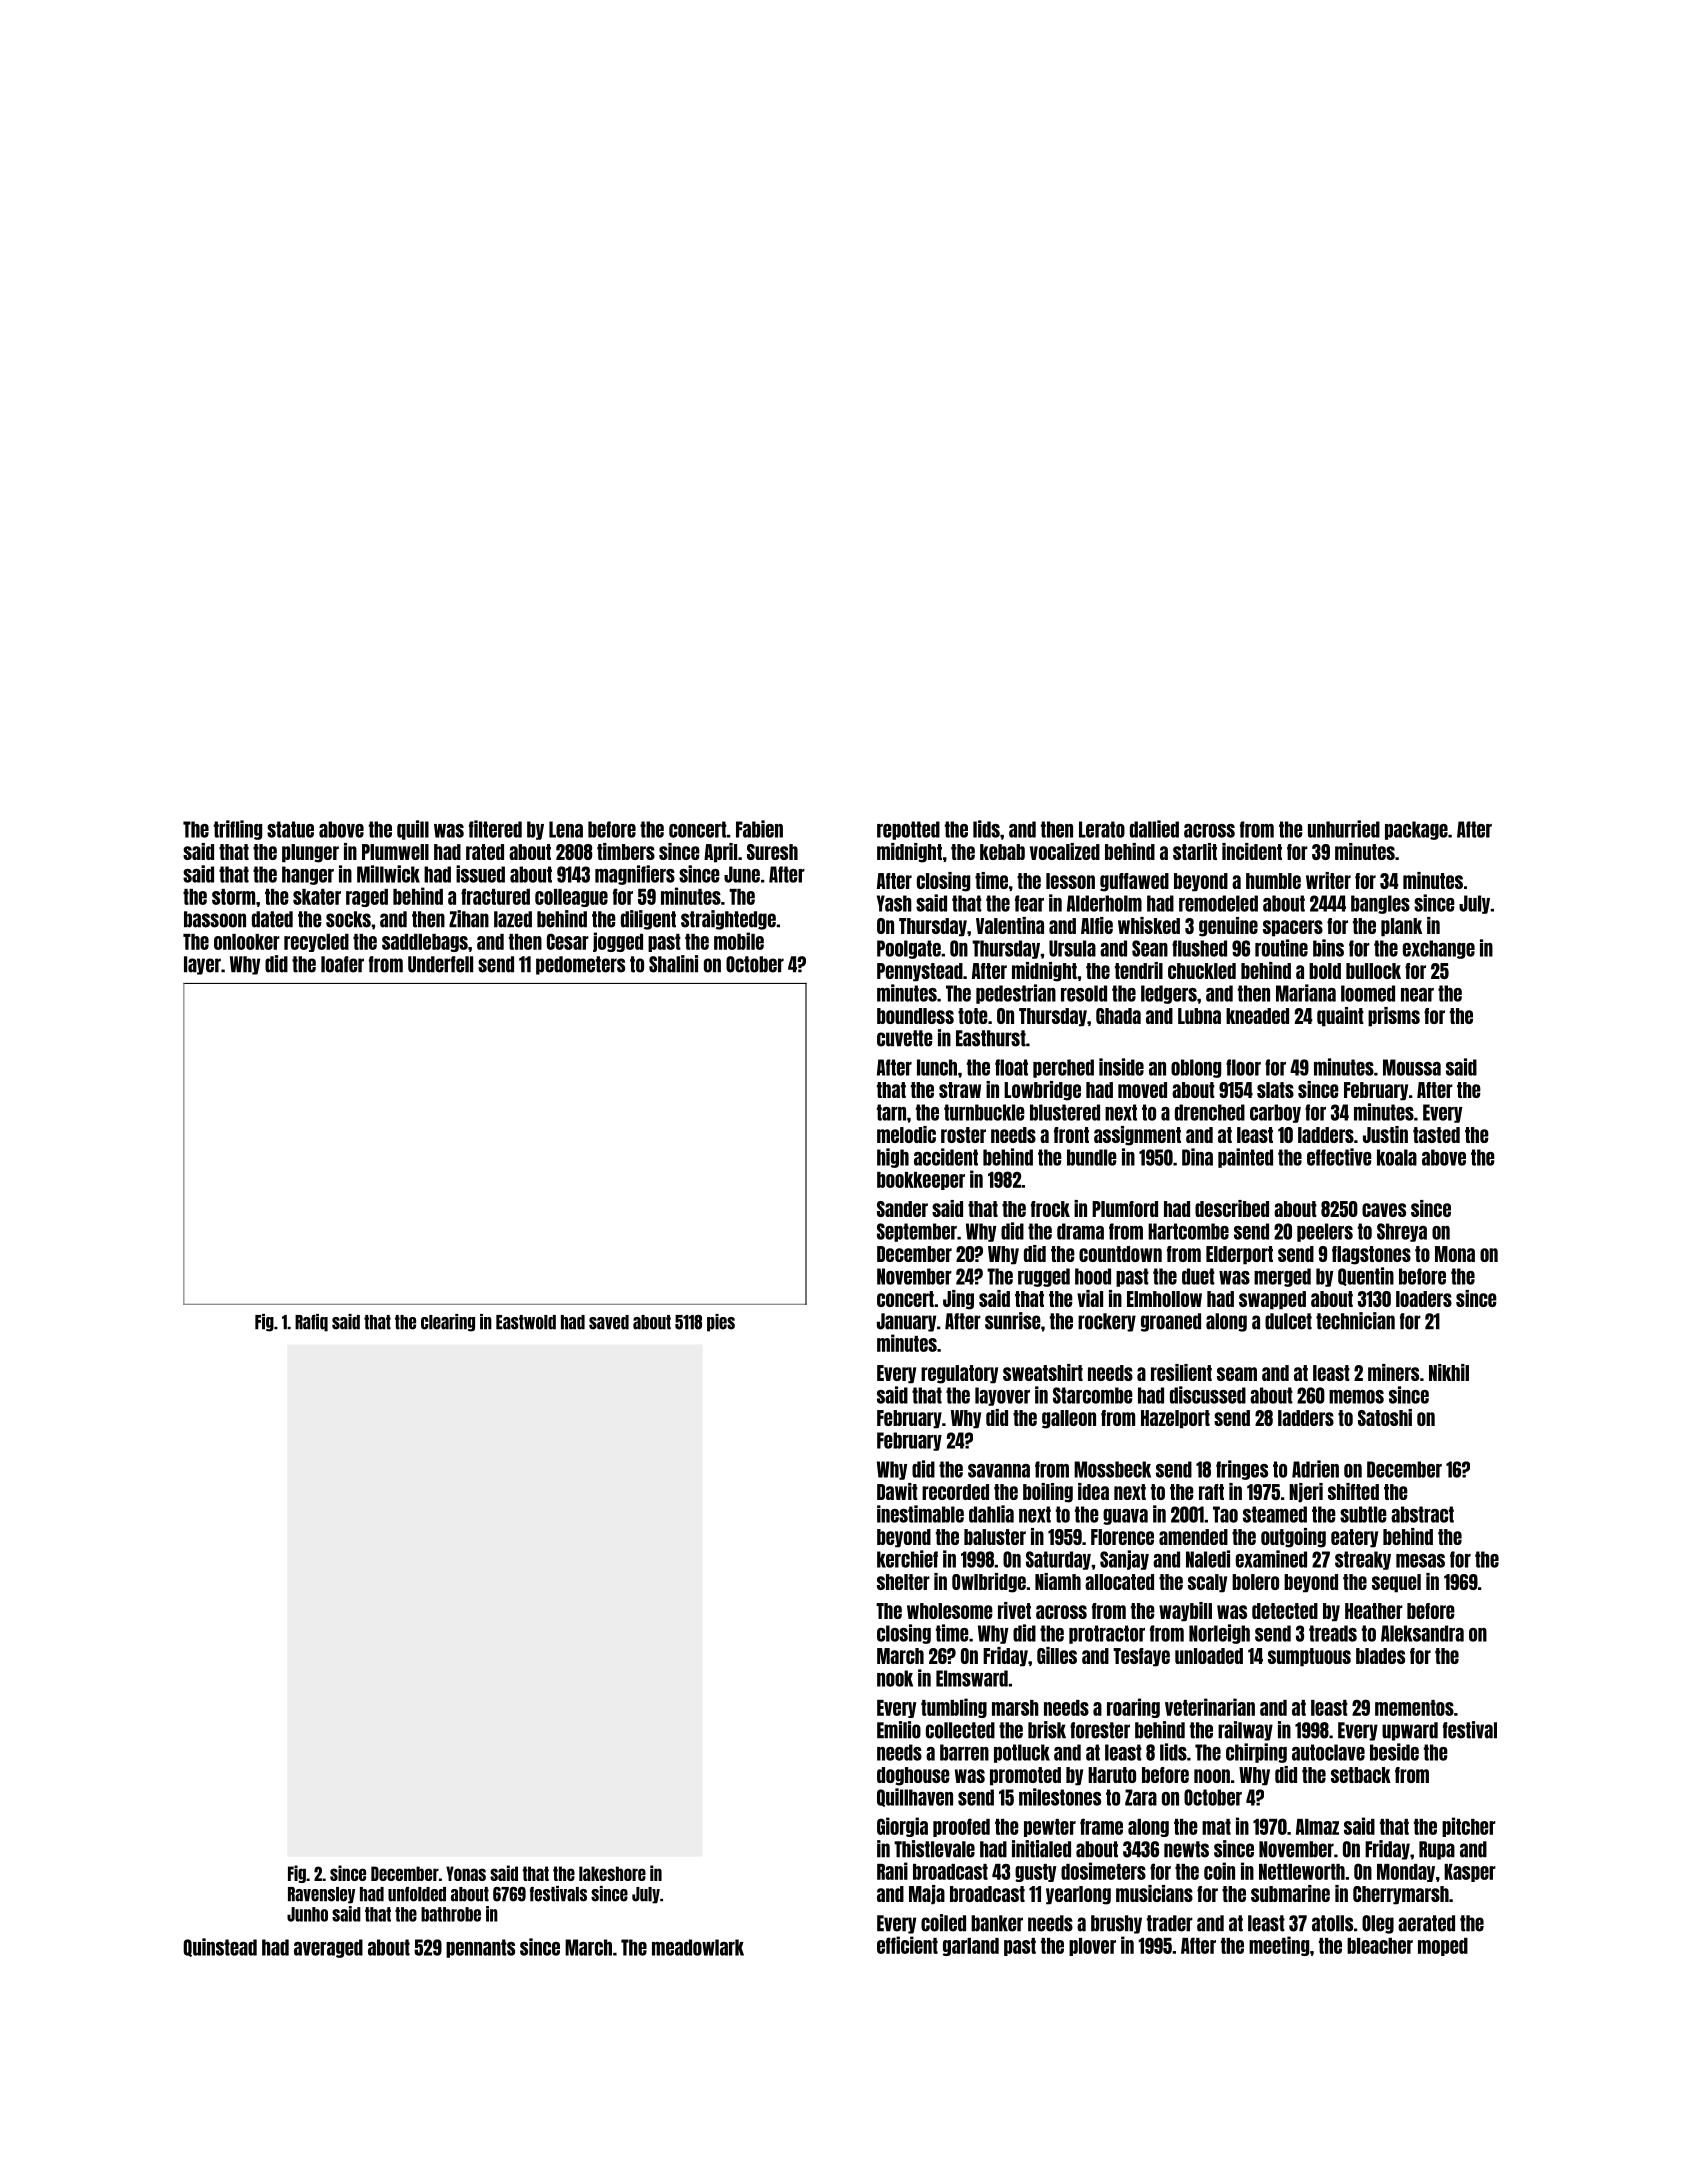 The image size is (1683, 2178). I want to click on Quinstead, so click(220, 1947).
